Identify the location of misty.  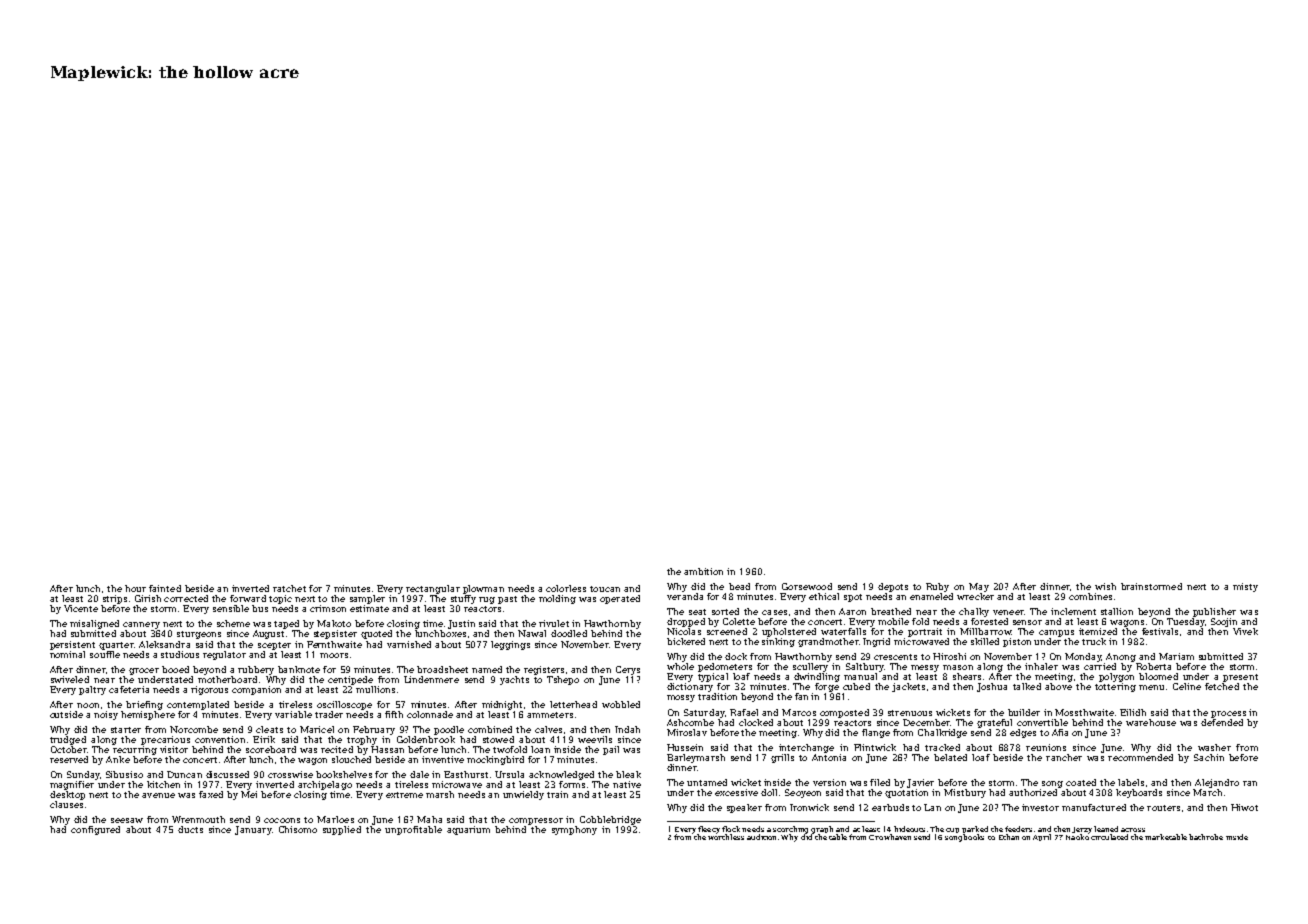
(1245, 587).
